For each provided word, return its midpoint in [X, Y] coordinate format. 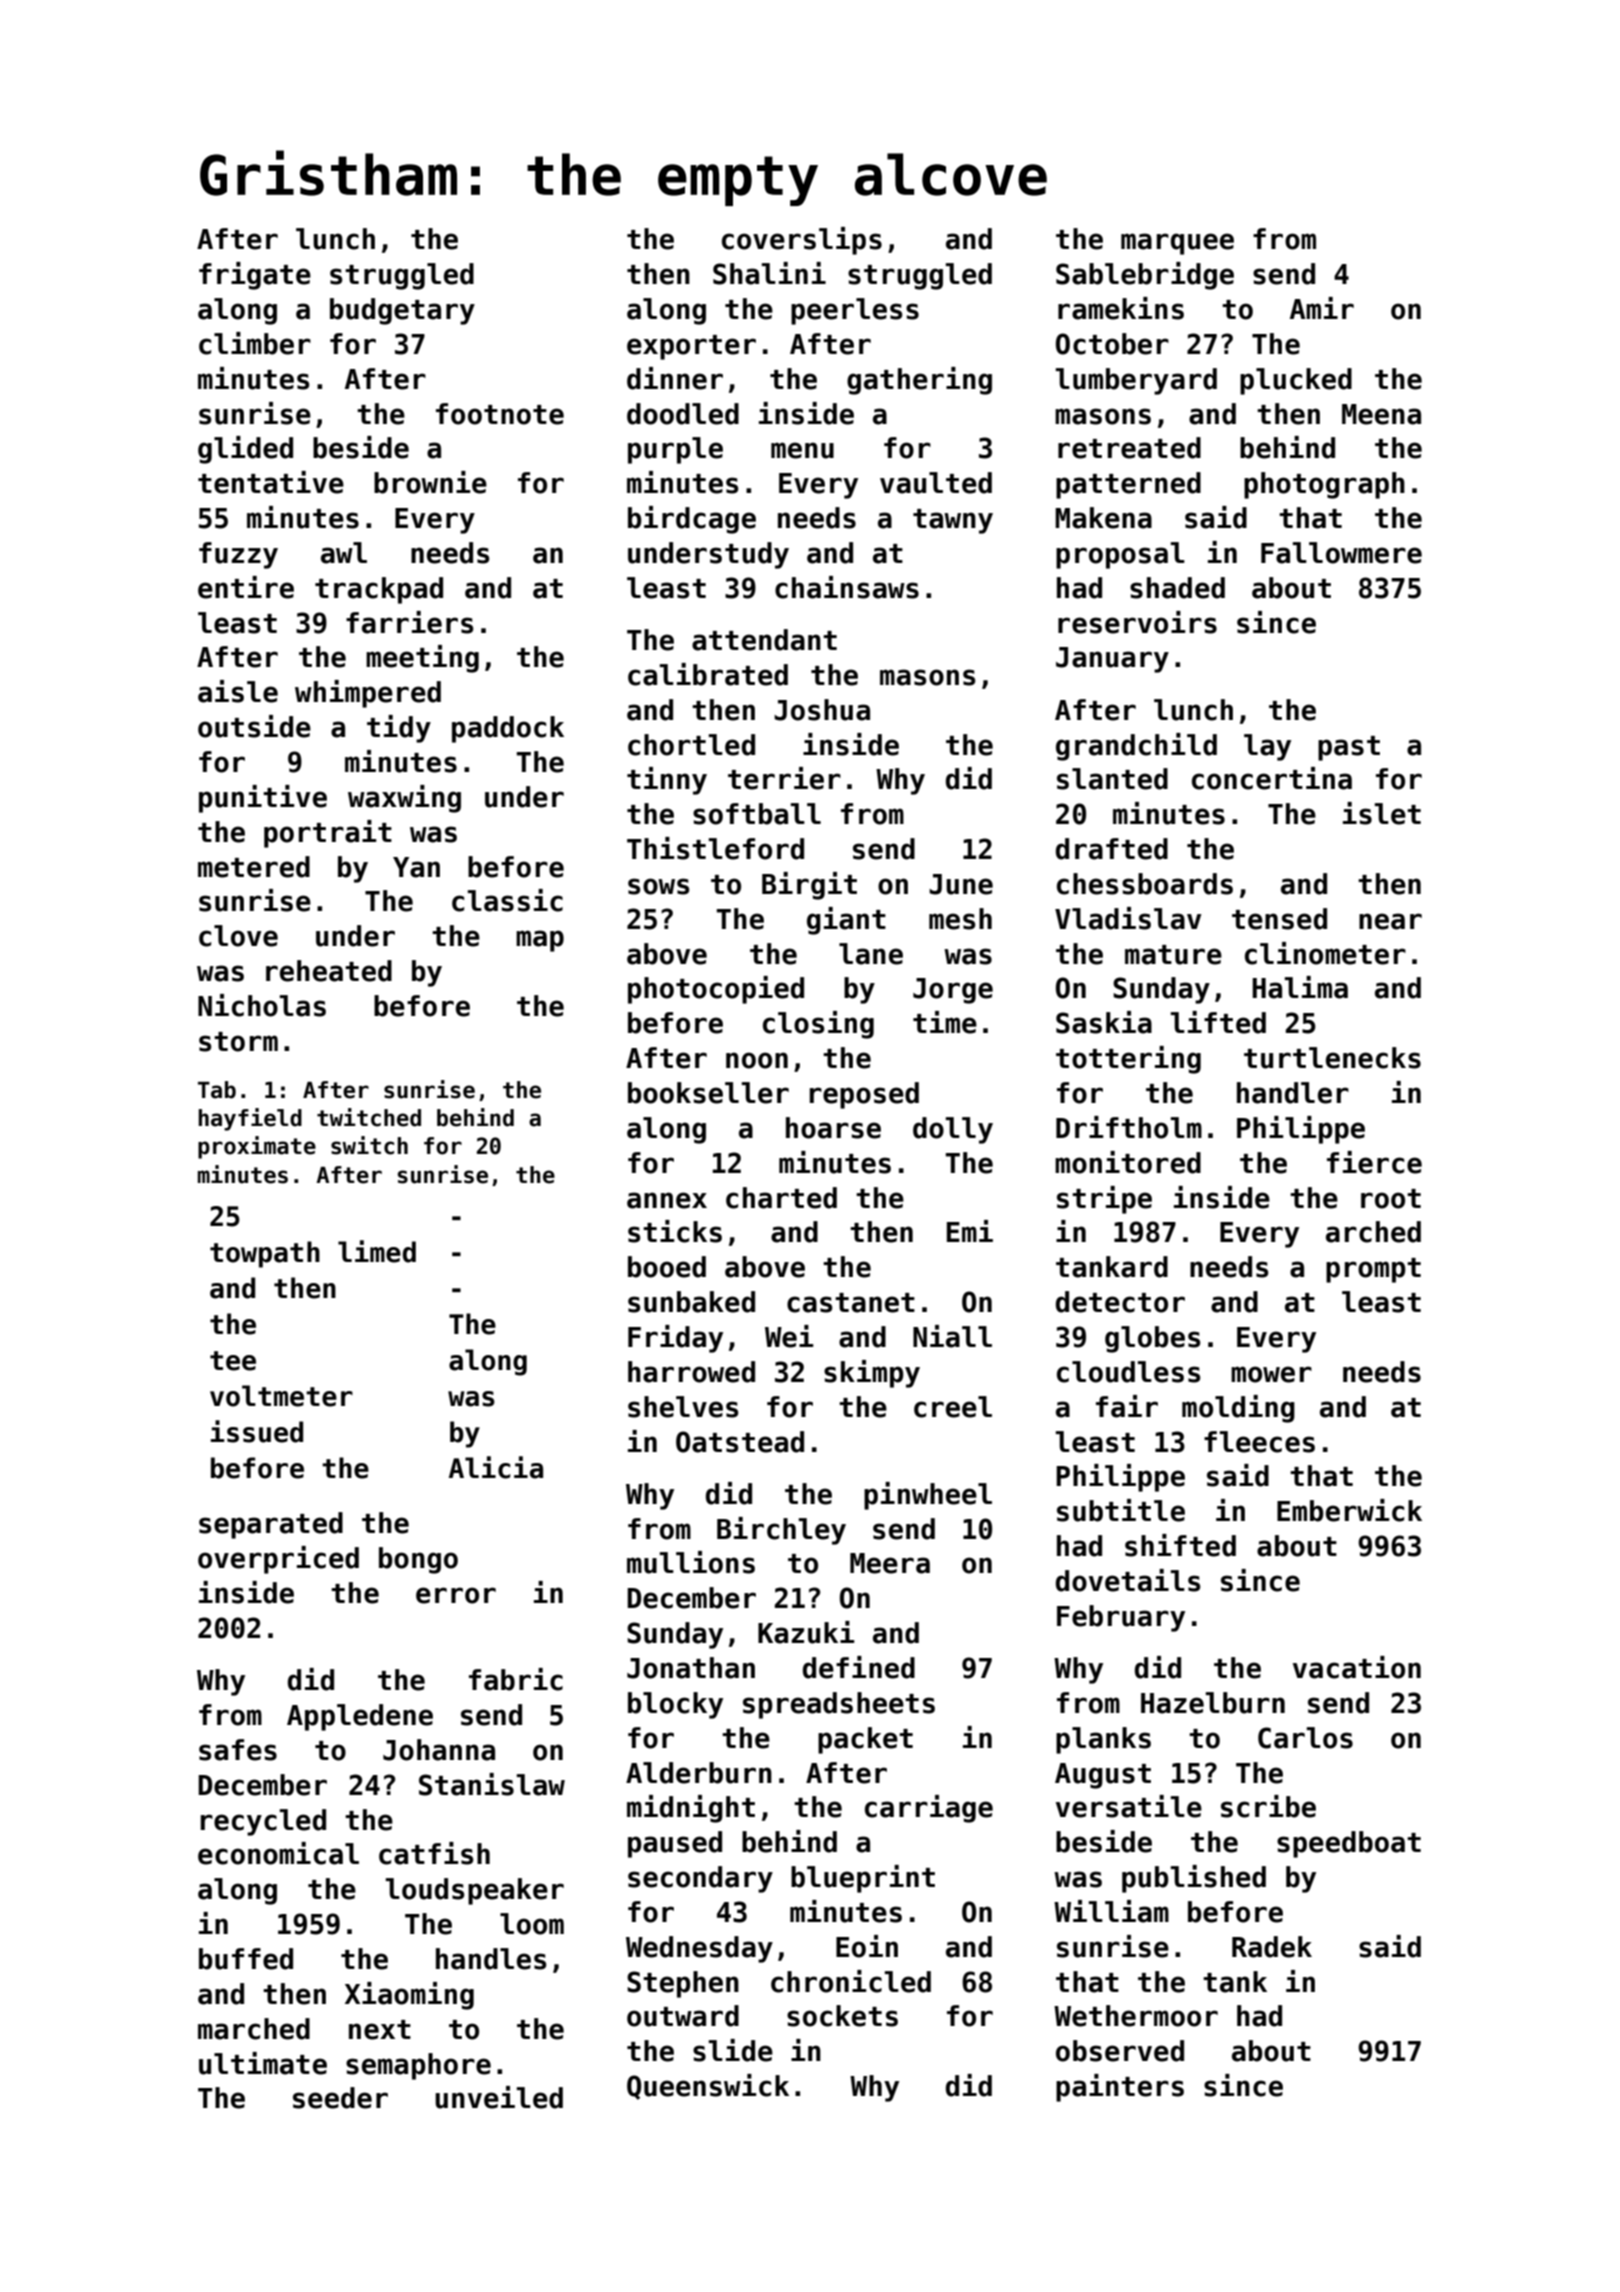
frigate [255, 276]
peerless [855, 311]
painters [1120, 2088]
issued [257, 1431]
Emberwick [1349, 1510]
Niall [952, 1336]
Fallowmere [1341, 553]
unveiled [499, 2097]
